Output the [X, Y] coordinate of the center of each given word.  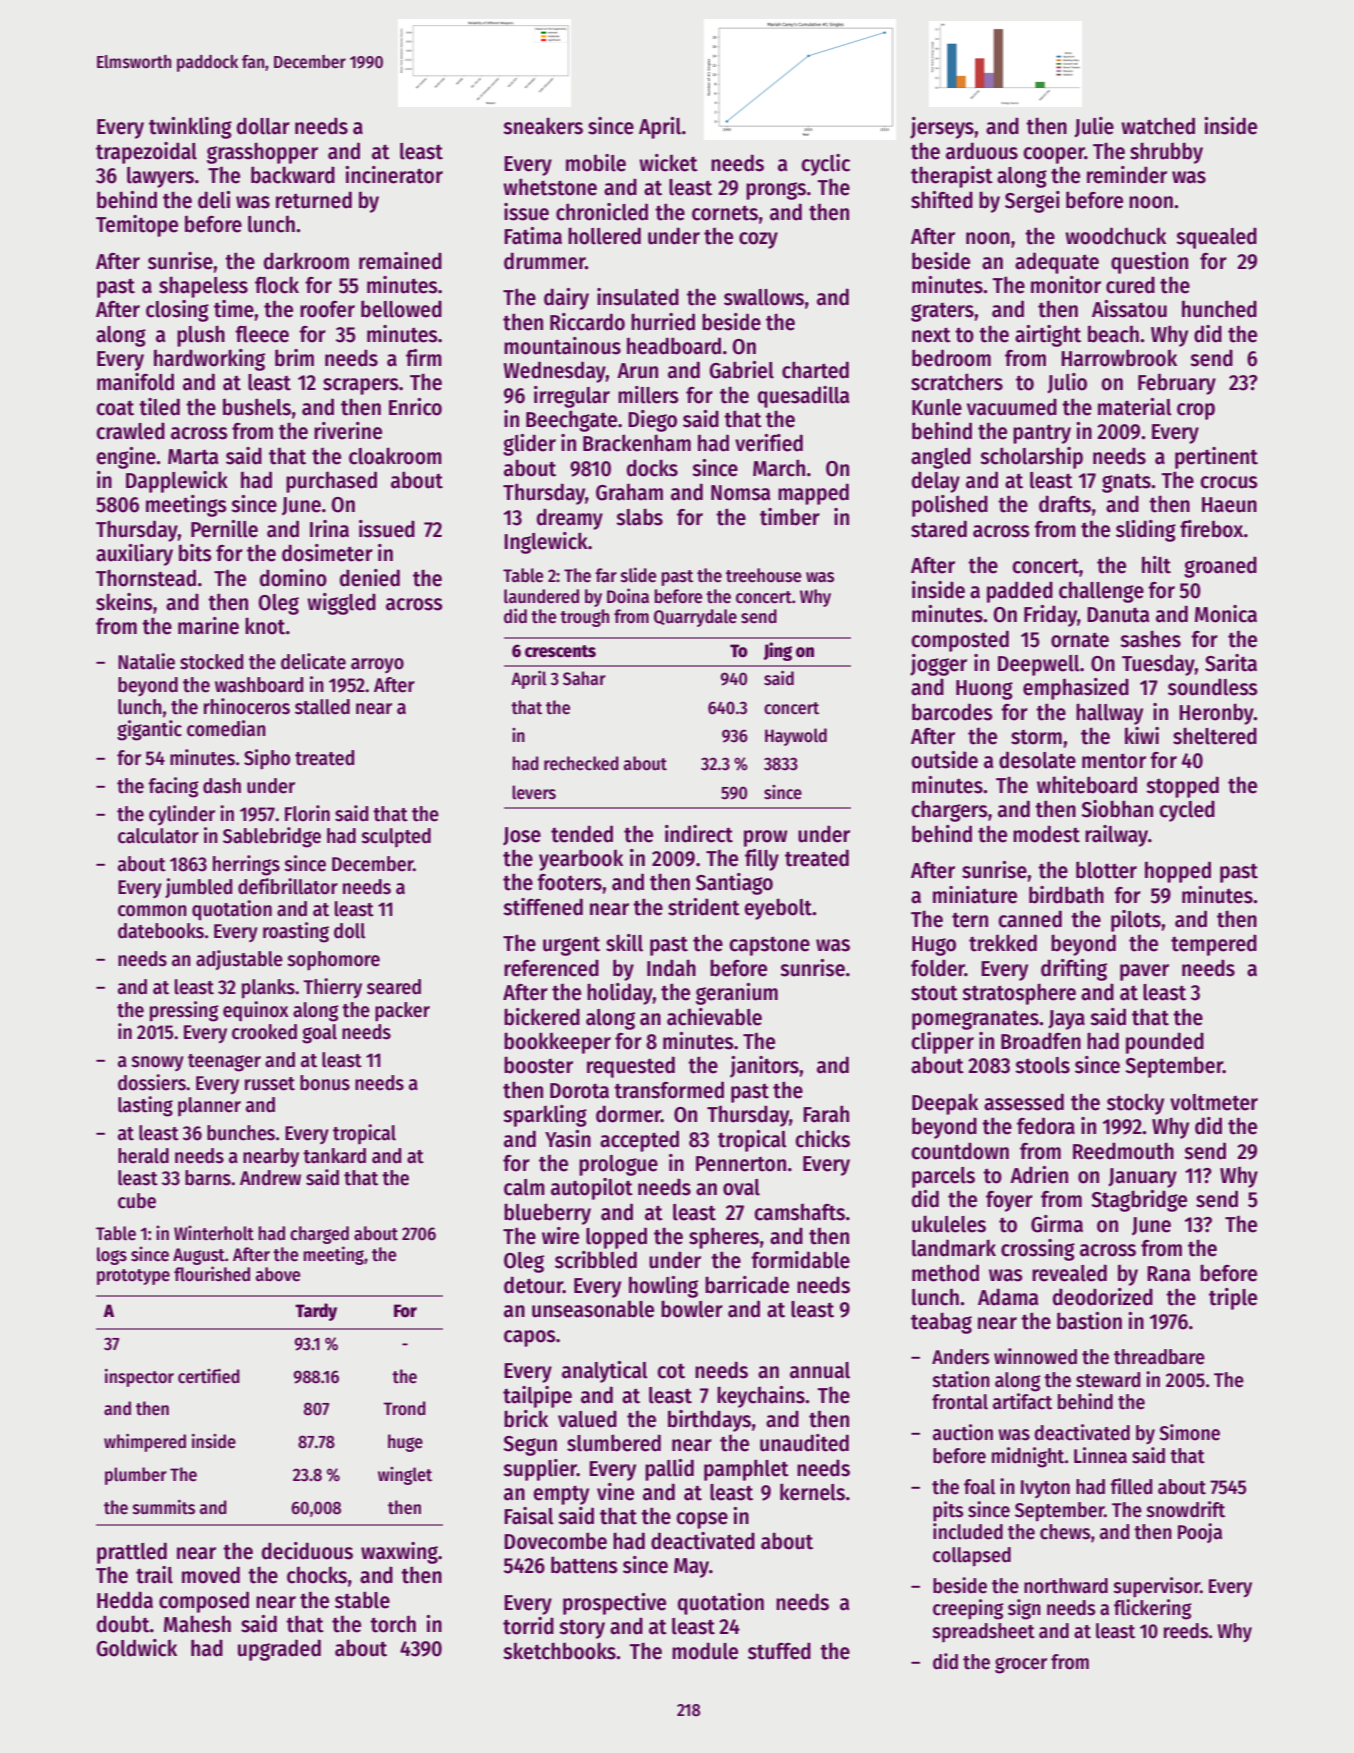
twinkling [190, 128]
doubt [123, 1624]
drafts [1065, 504]
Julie [1094, 127]
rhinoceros [247, 706]
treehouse [763, 575]
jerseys [942, 128]
